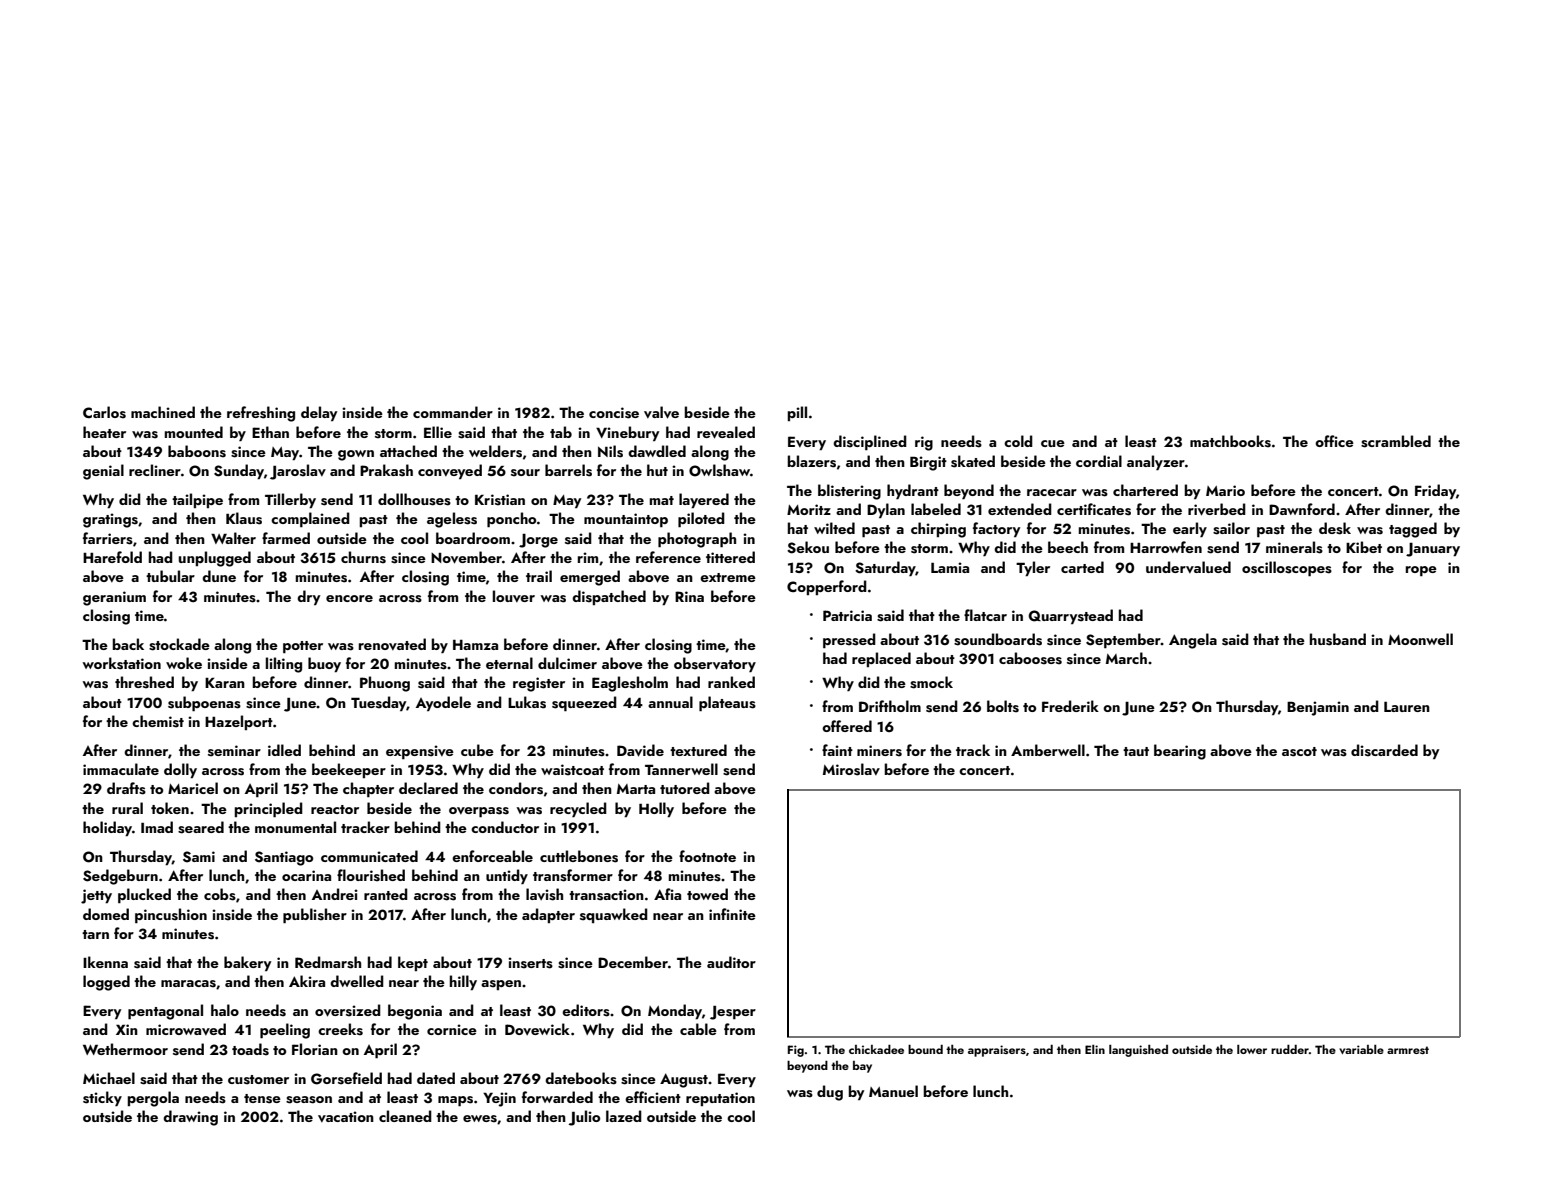  I want to click on dated, so click(436, 1078).
